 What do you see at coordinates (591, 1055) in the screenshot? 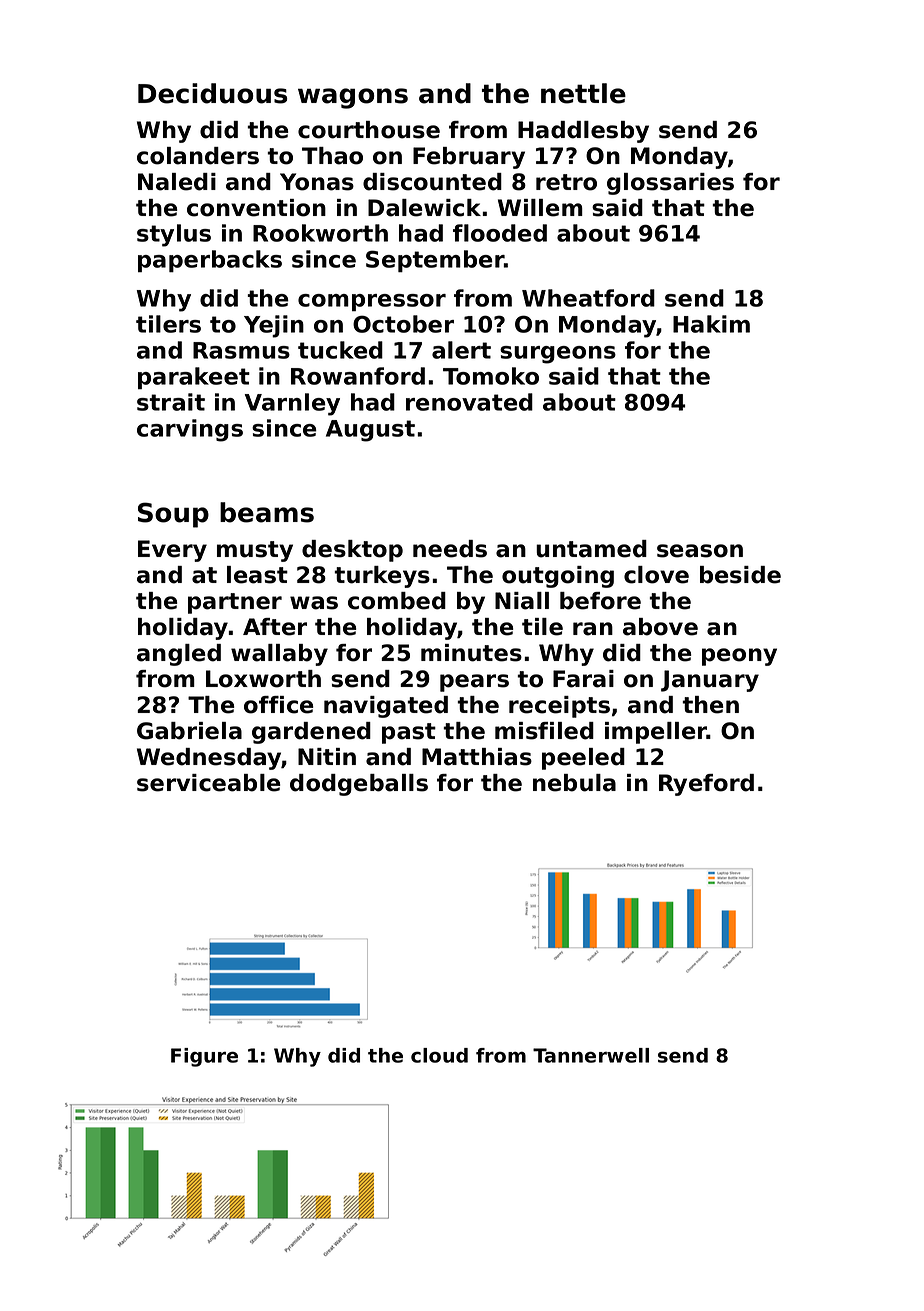
I see `Tannerwell` at bounding box center [591, 1055].
